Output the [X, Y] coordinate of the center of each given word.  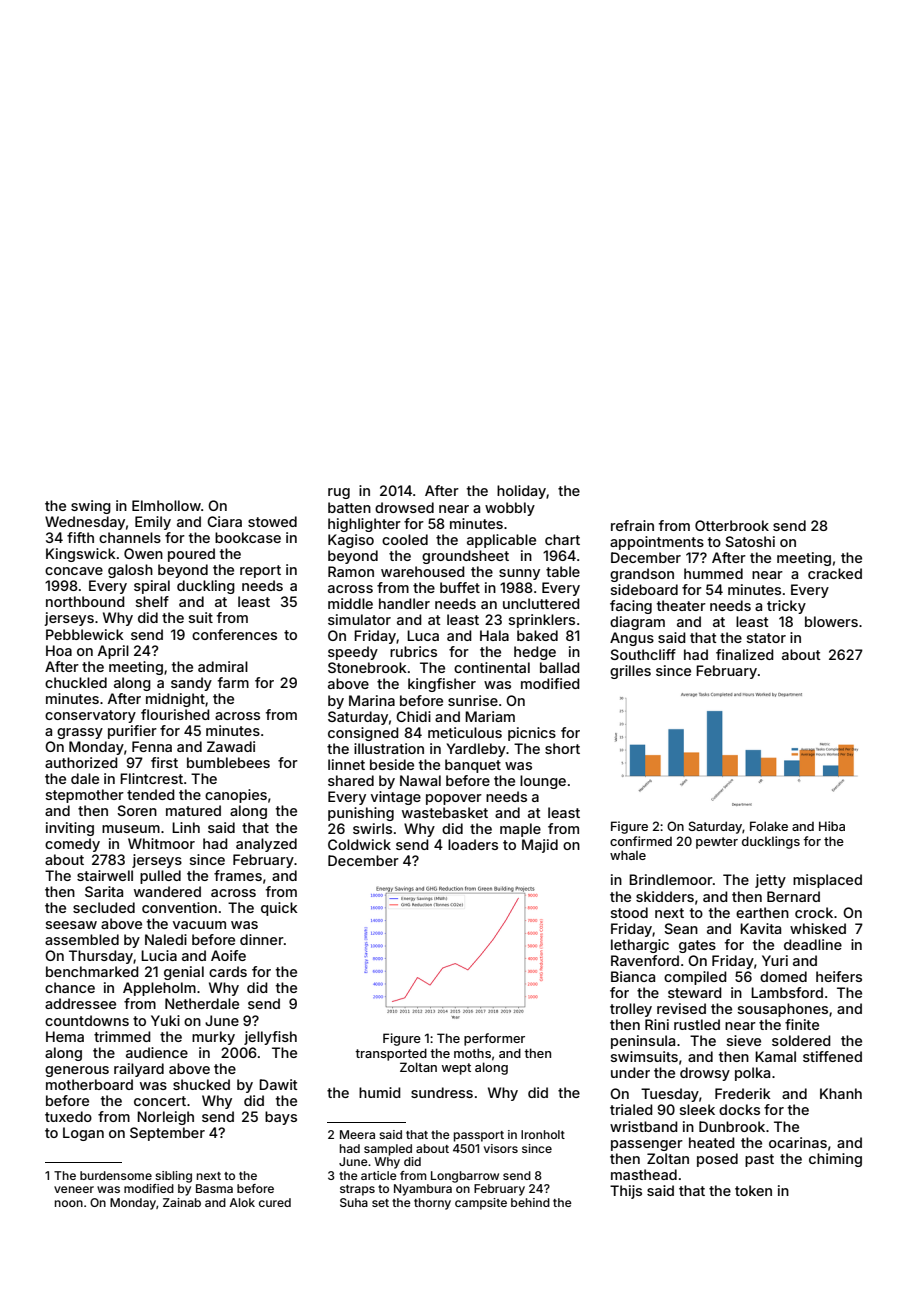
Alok [242, 1202]
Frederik [743, 1093]
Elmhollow [166, 505]
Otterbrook [732, 525]
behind [530, 1202]
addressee [80, 1003]
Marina [372, 700]
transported [391, 1054]
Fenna [152, 746]
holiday [521, 492]
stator [766, 638]
